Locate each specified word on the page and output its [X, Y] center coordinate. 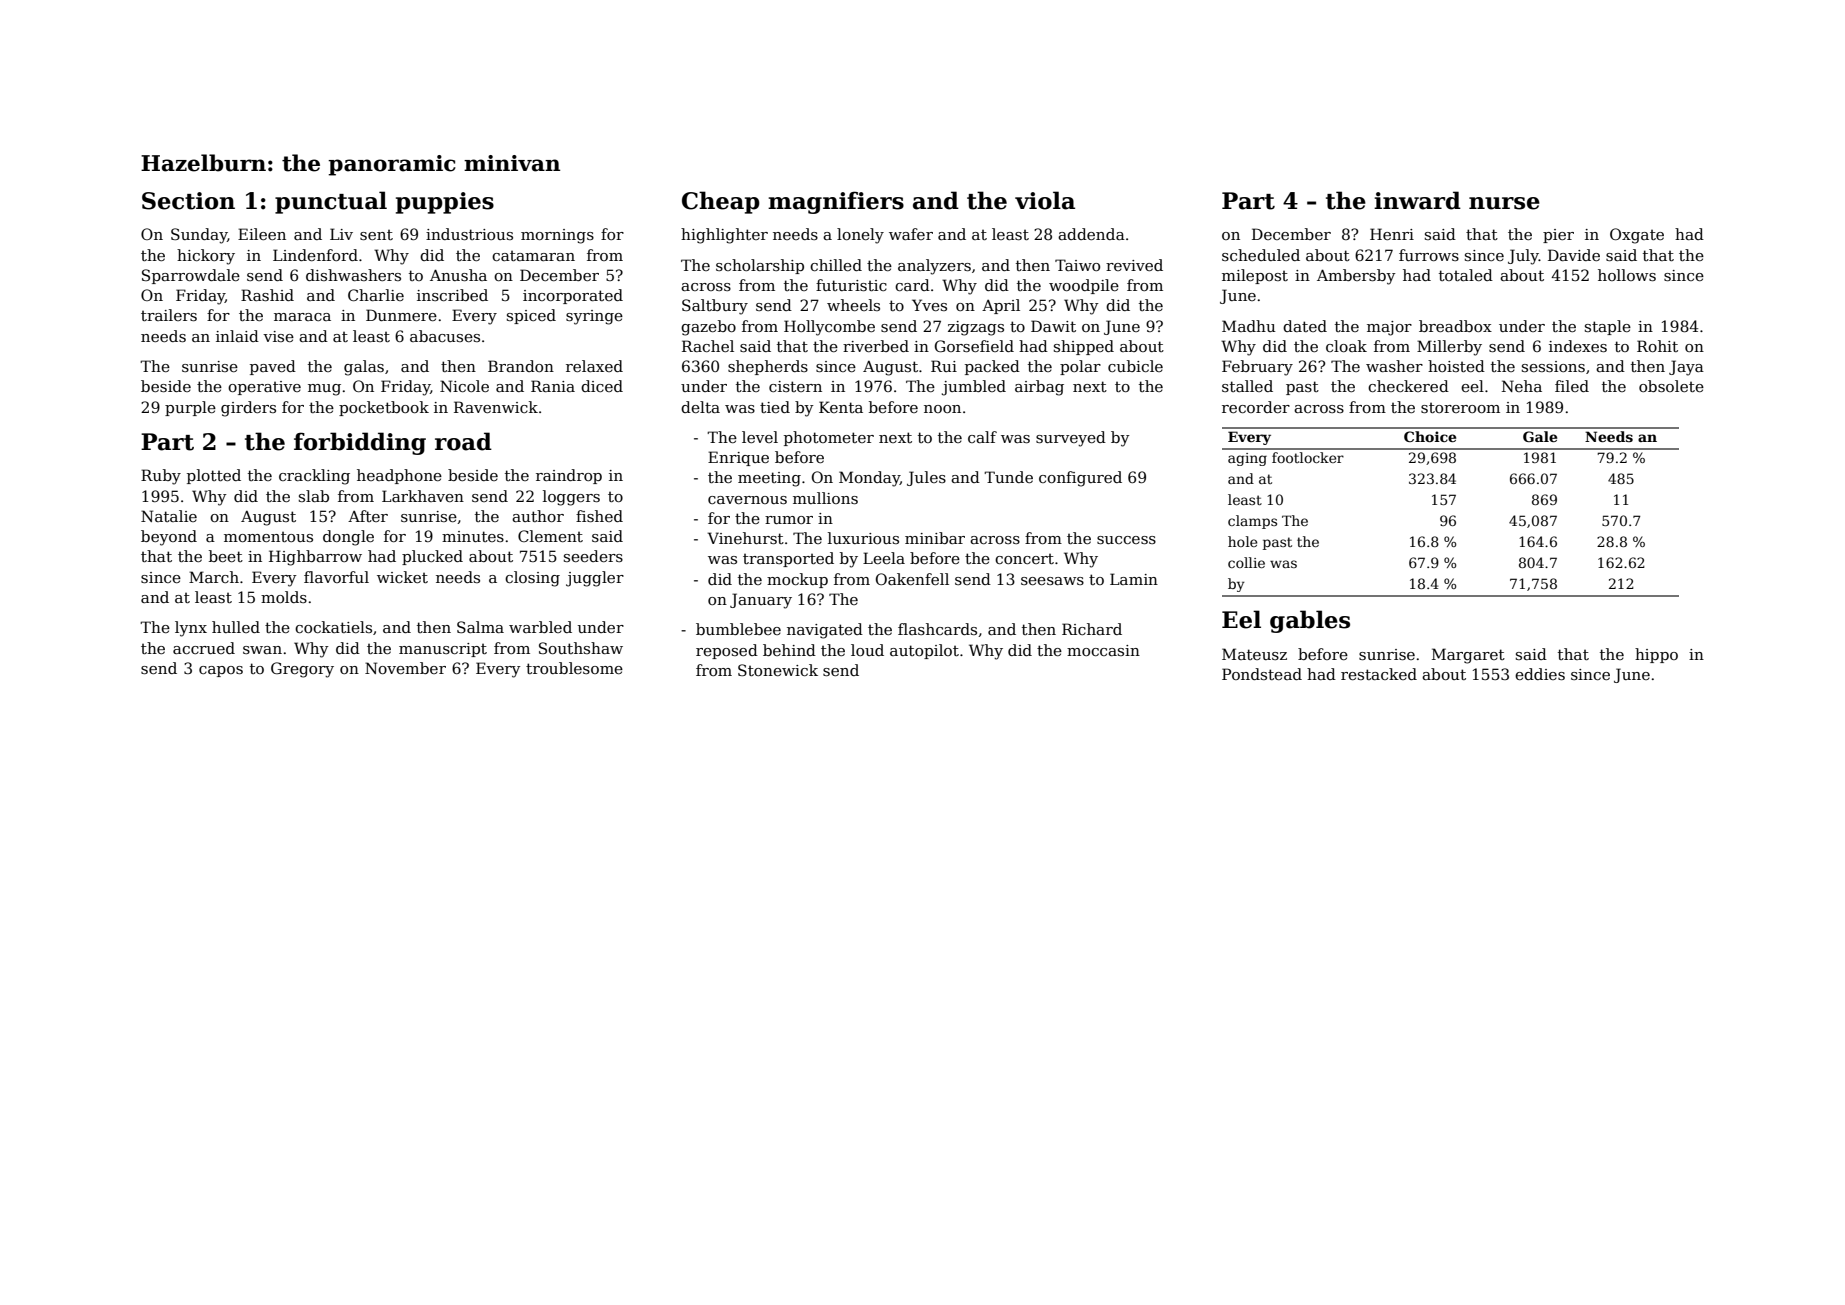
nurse [1504, 203]
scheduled [1261, 255]
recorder [1256, 407]
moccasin [1103, 650]
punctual [331, 202]
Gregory [302, 670]
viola [1045, 200]
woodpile [1084, 286]
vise [278, 336]
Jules [926, 478]
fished [599, 516]
